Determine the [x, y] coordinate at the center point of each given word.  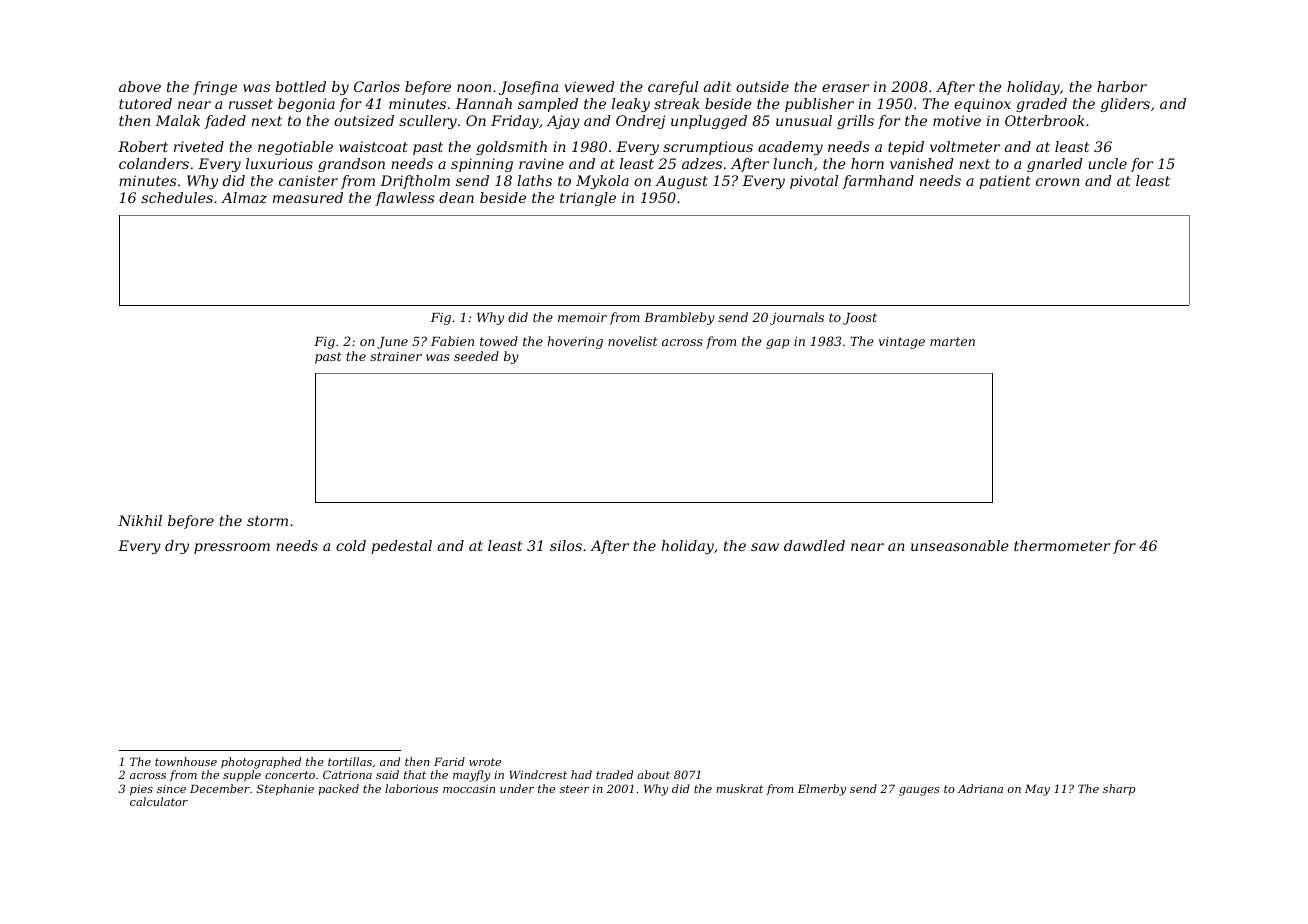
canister [308, 180]
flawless [405, 199]
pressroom [232, 548]
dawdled [814, 545]
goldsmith [511, 148]
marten [952, 341]
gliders [1125, 105]
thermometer [1062, 545]
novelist [633, 341]
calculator [159, 801]
